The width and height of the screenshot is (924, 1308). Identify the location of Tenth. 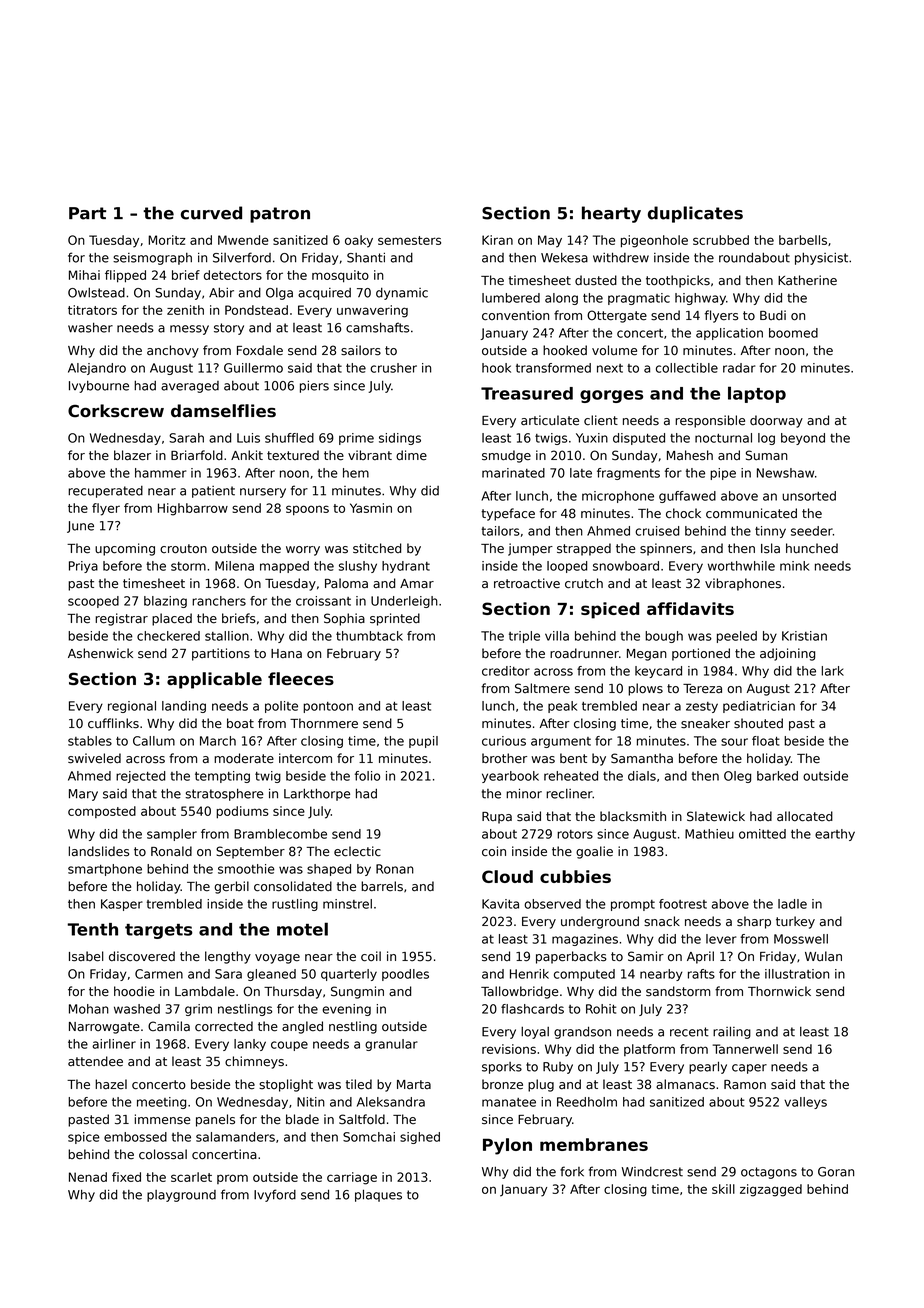
(93, 929).
